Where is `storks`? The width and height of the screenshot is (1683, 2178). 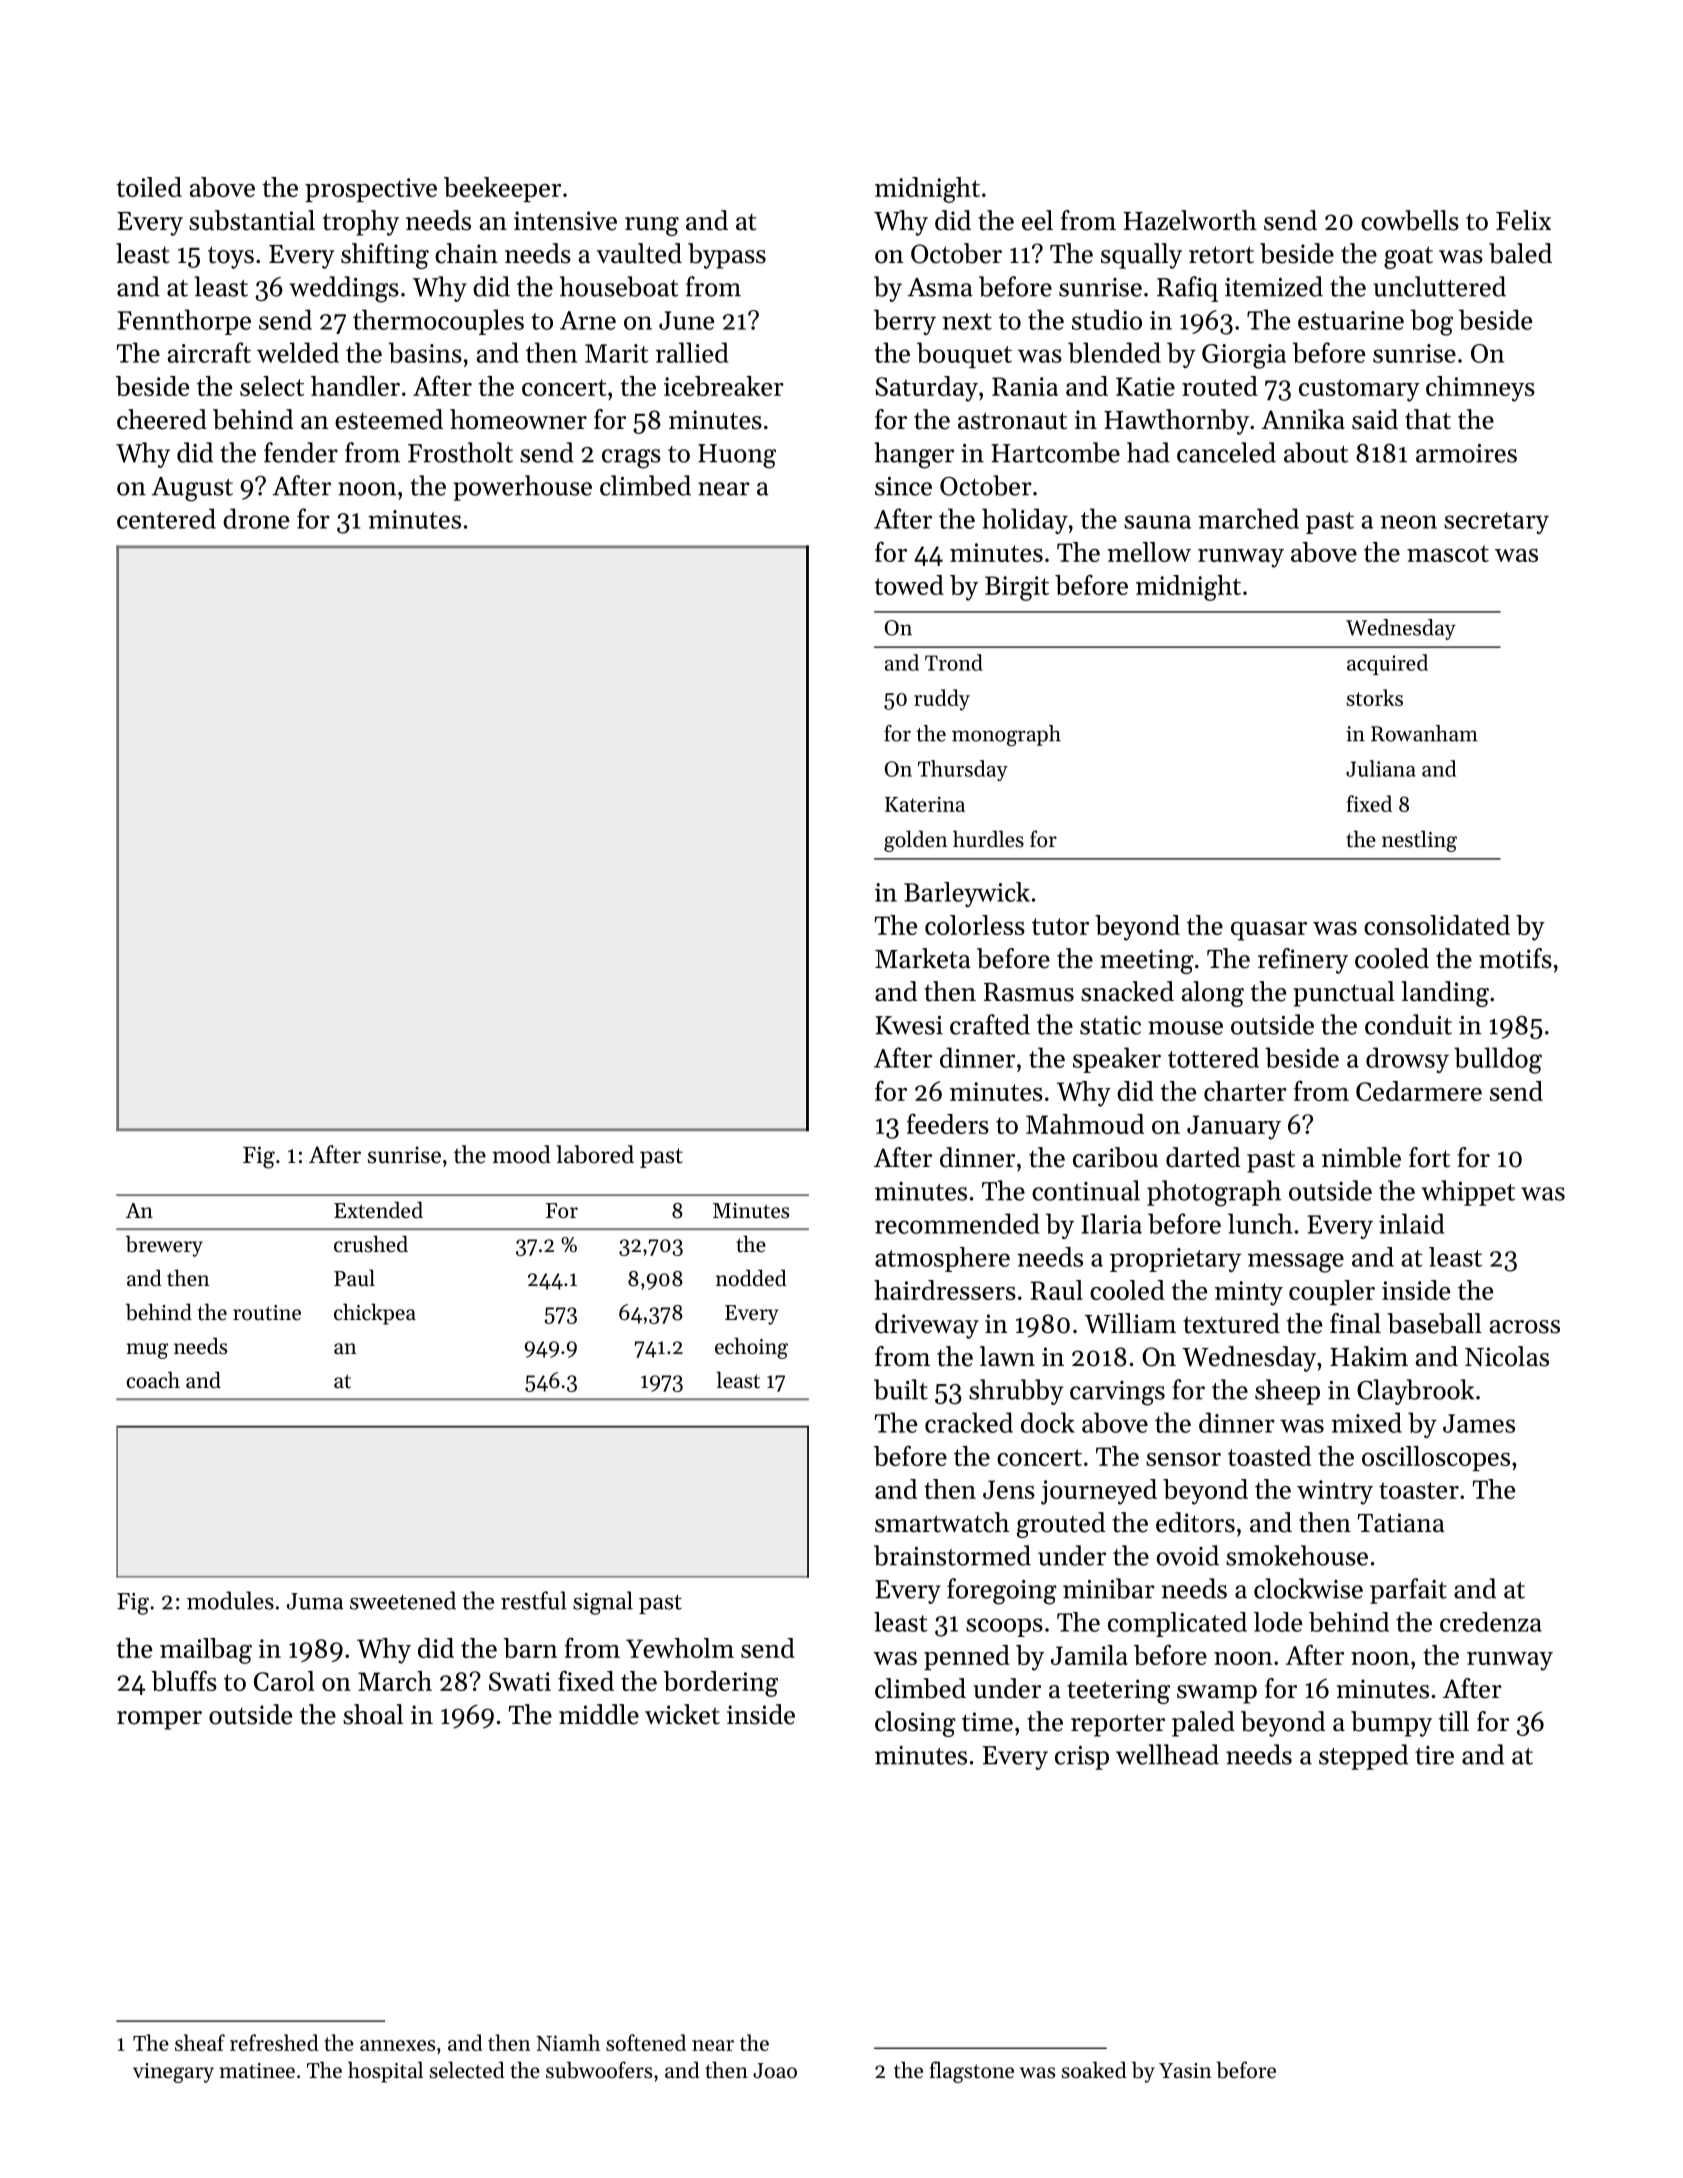 storks is located at coordinates (1375, 697).
